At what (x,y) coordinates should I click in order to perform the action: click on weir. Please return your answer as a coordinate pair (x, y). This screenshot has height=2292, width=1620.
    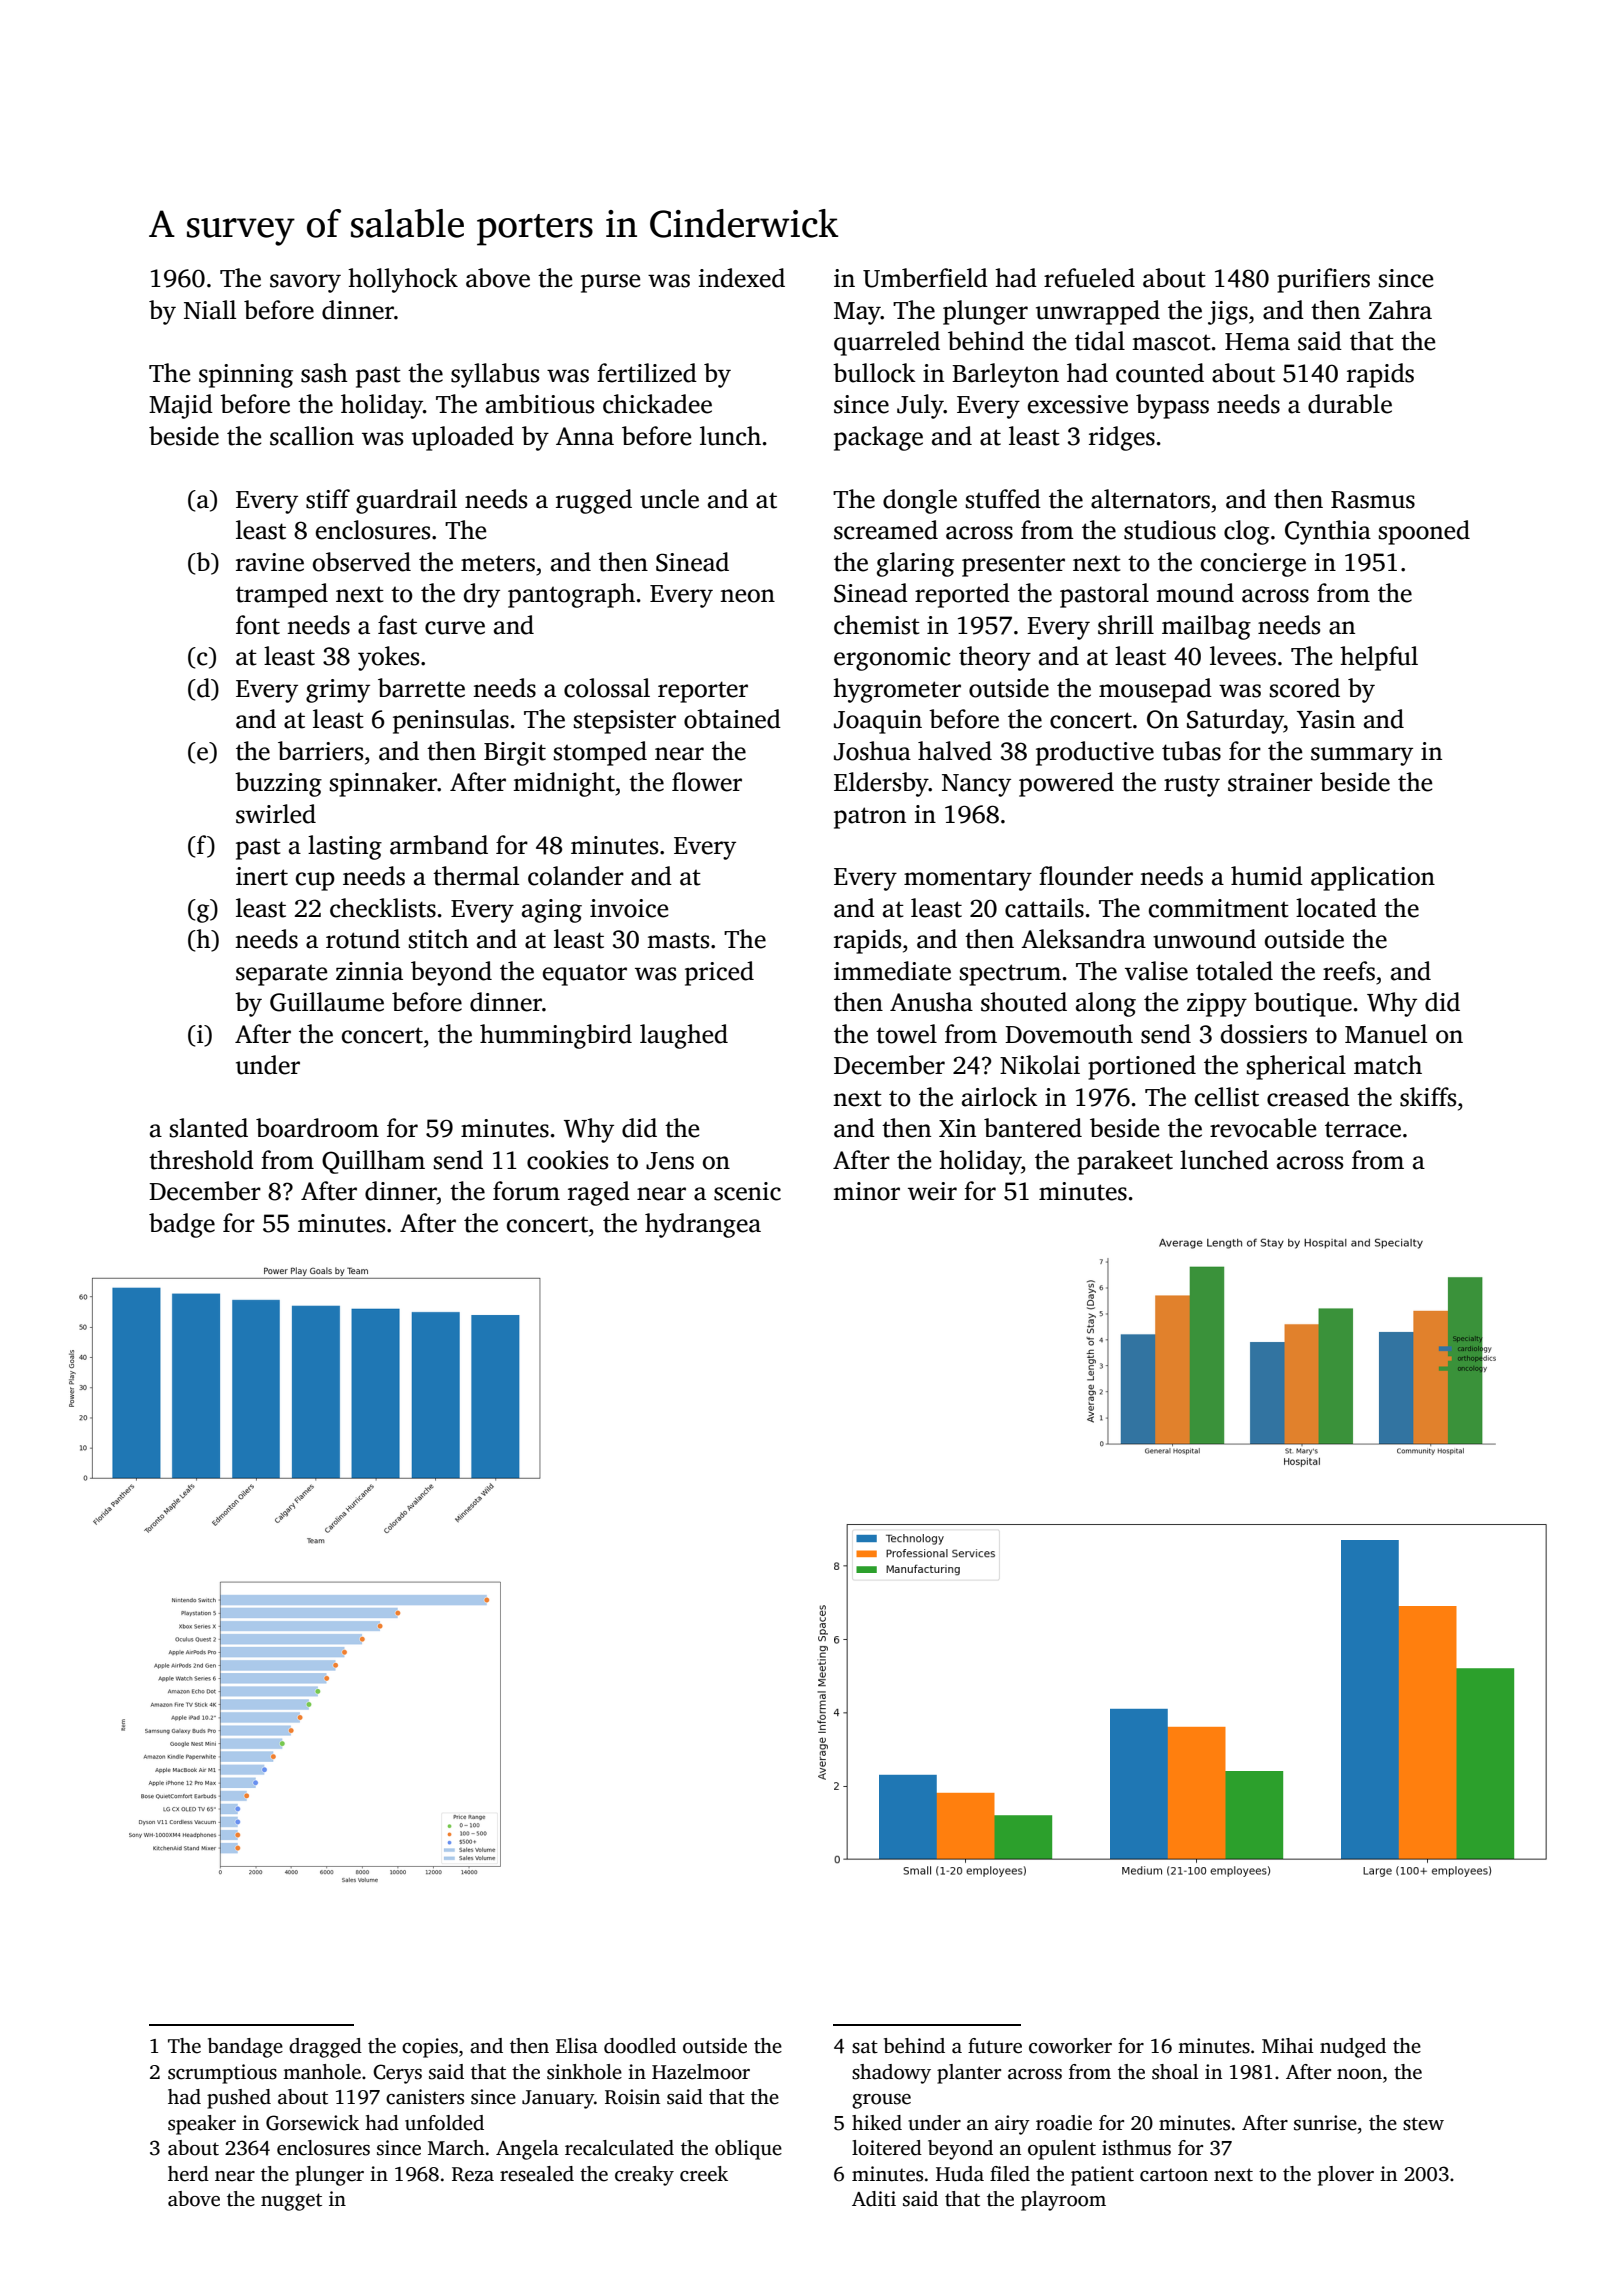
    Looking at the image, I should click on (932, 1191).
